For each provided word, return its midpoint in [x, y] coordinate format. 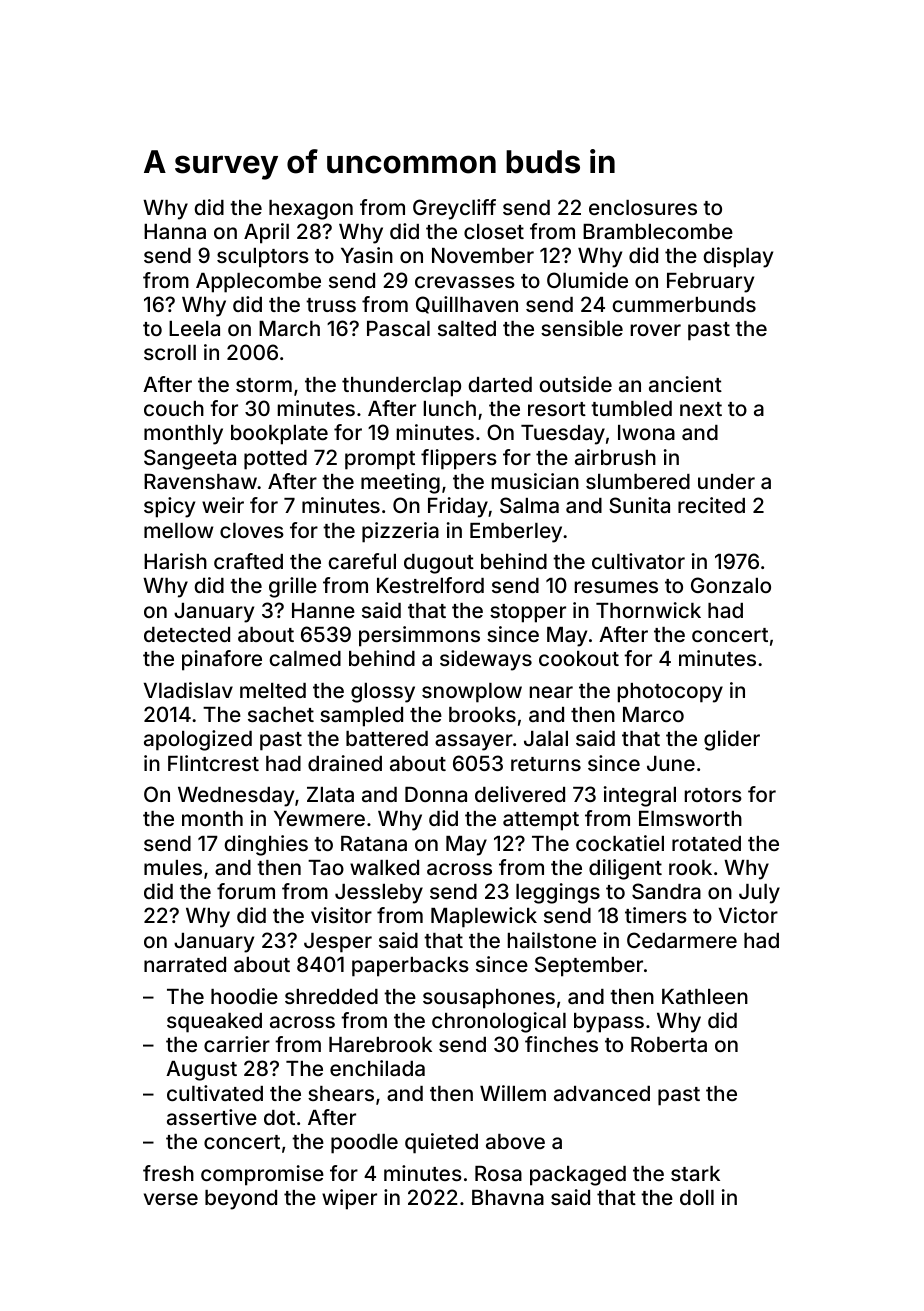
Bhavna [508, 1197]
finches [561, 1044]
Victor [748, 915]
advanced [602, 1093]
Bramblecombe [658, 231]
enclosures [643, 207]
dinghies [266, 845]
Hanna [175, 231]
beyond [241, 1200]
